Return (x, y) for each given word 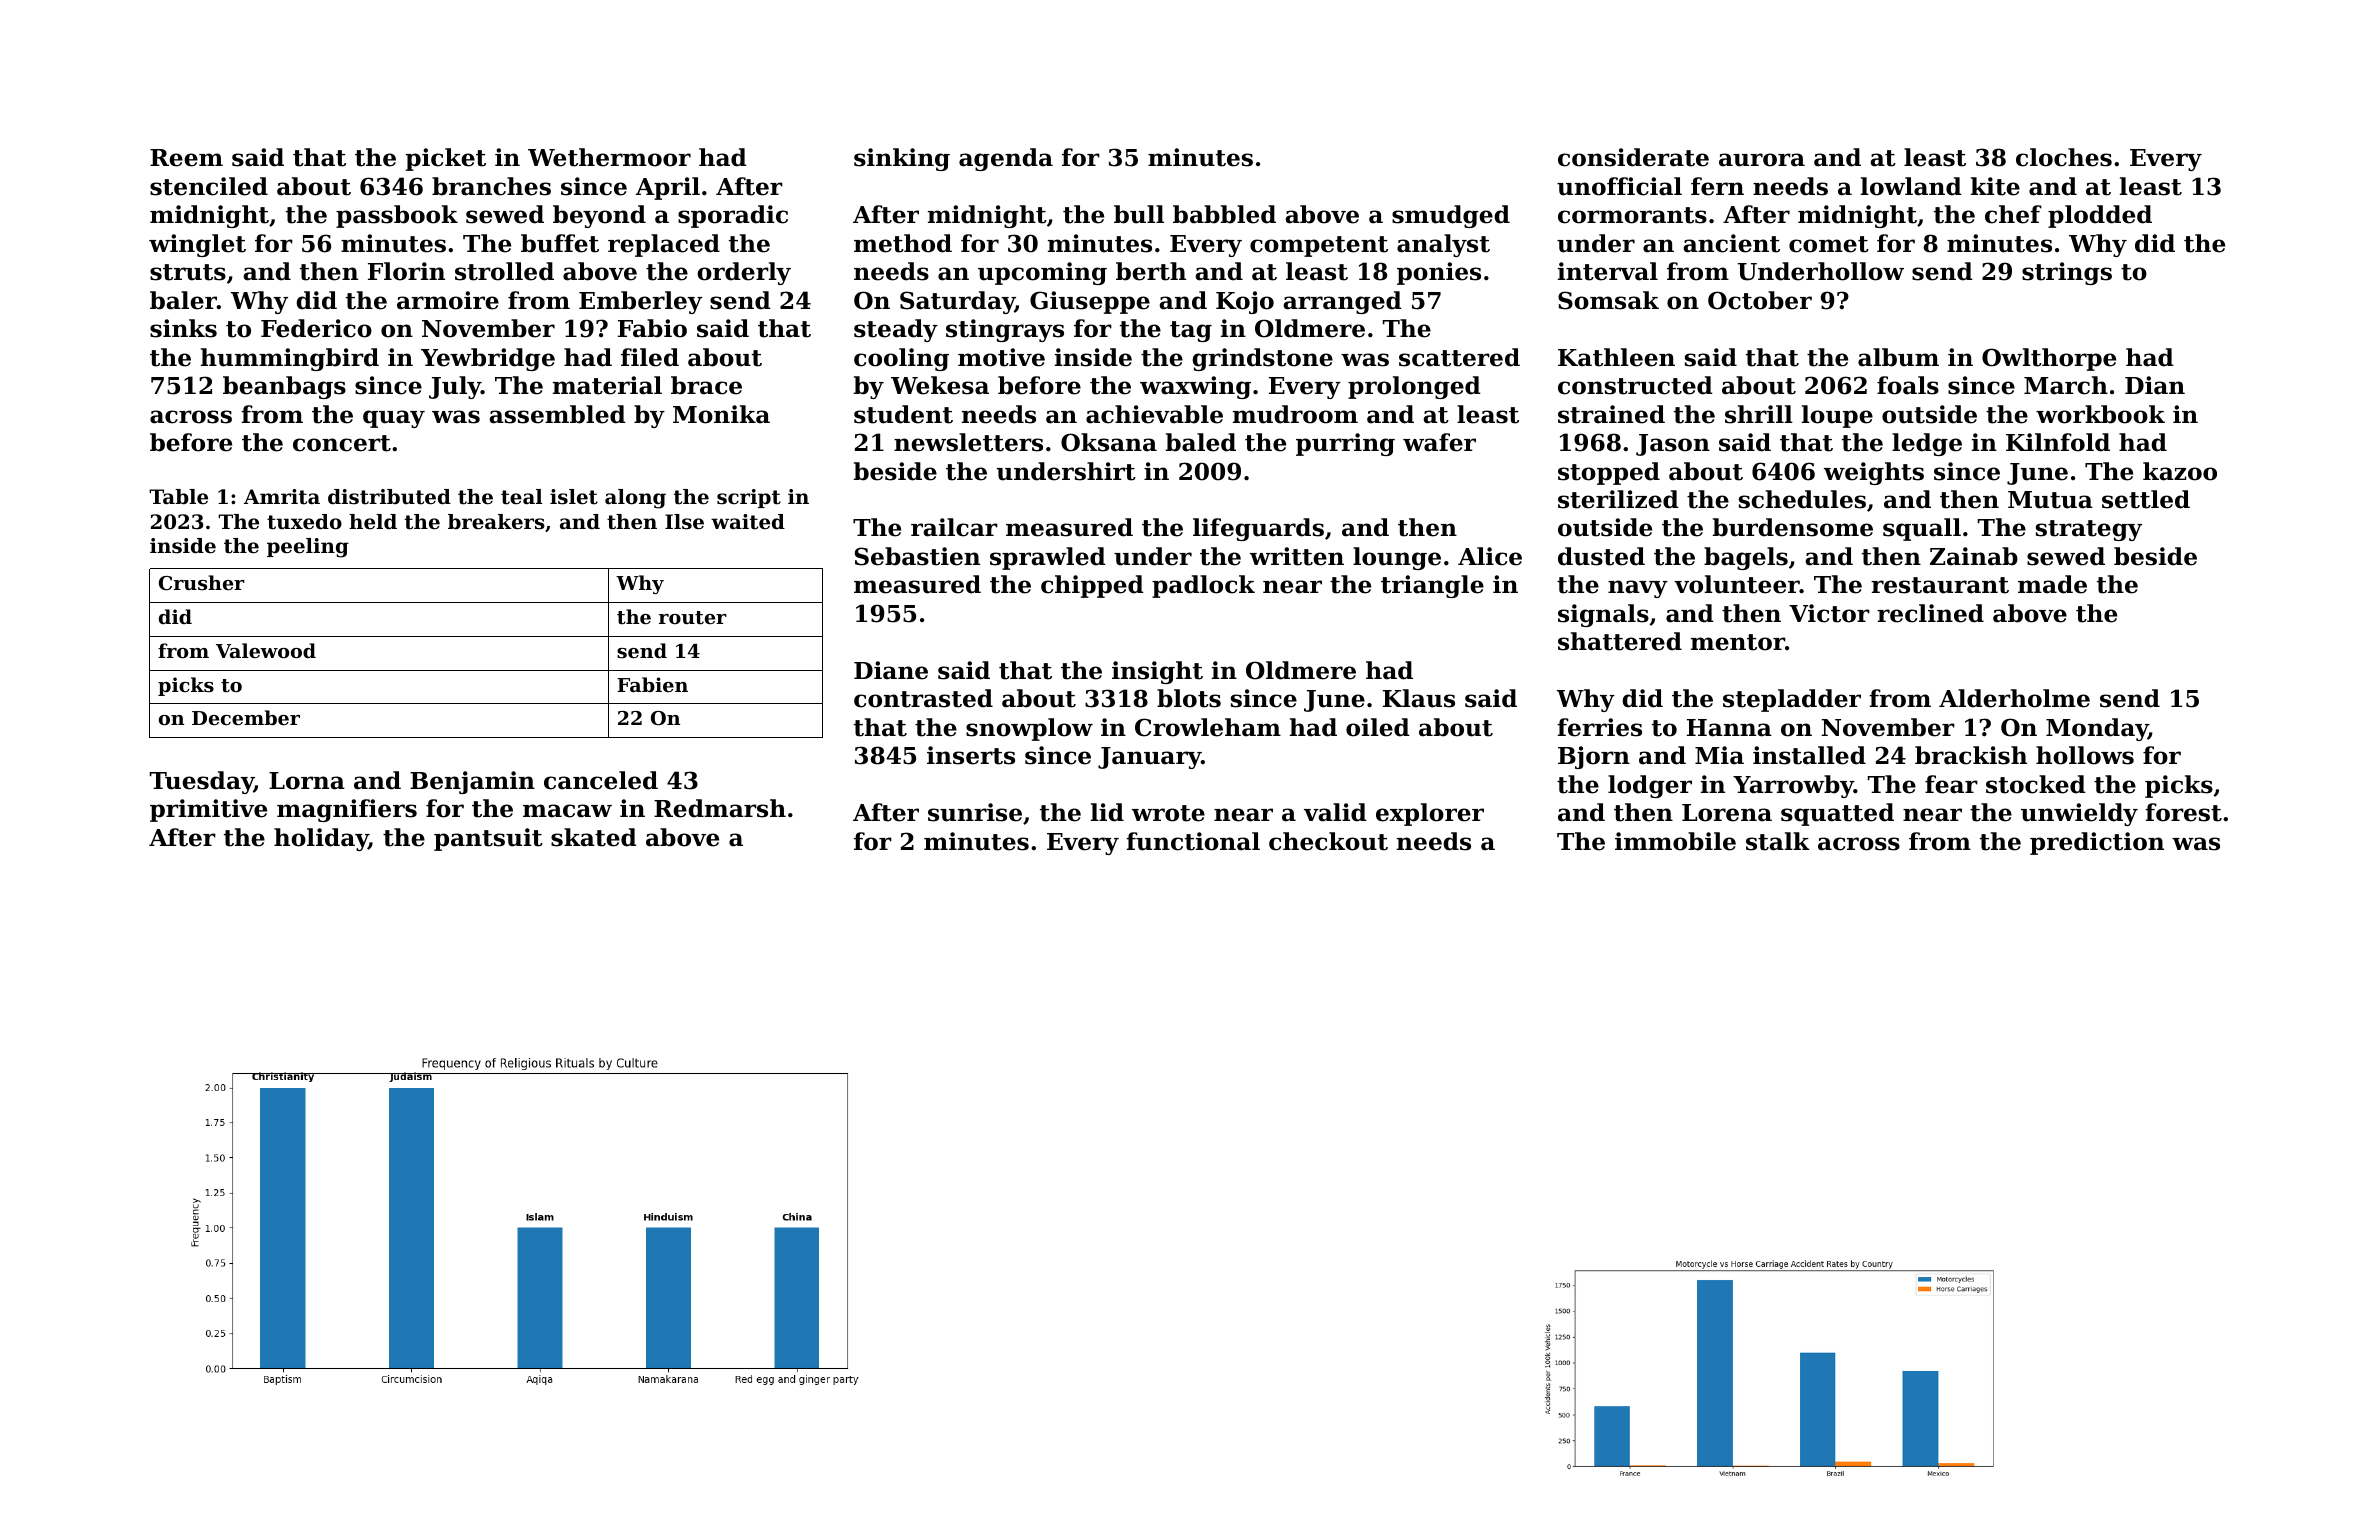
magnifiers (347, 810)
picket (446, 159)
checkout (1328, 841)
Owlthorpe (2049, 359)
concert (342, 443)
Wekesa (940, 385)
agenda (1006, 159)
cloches (2064, 157)
